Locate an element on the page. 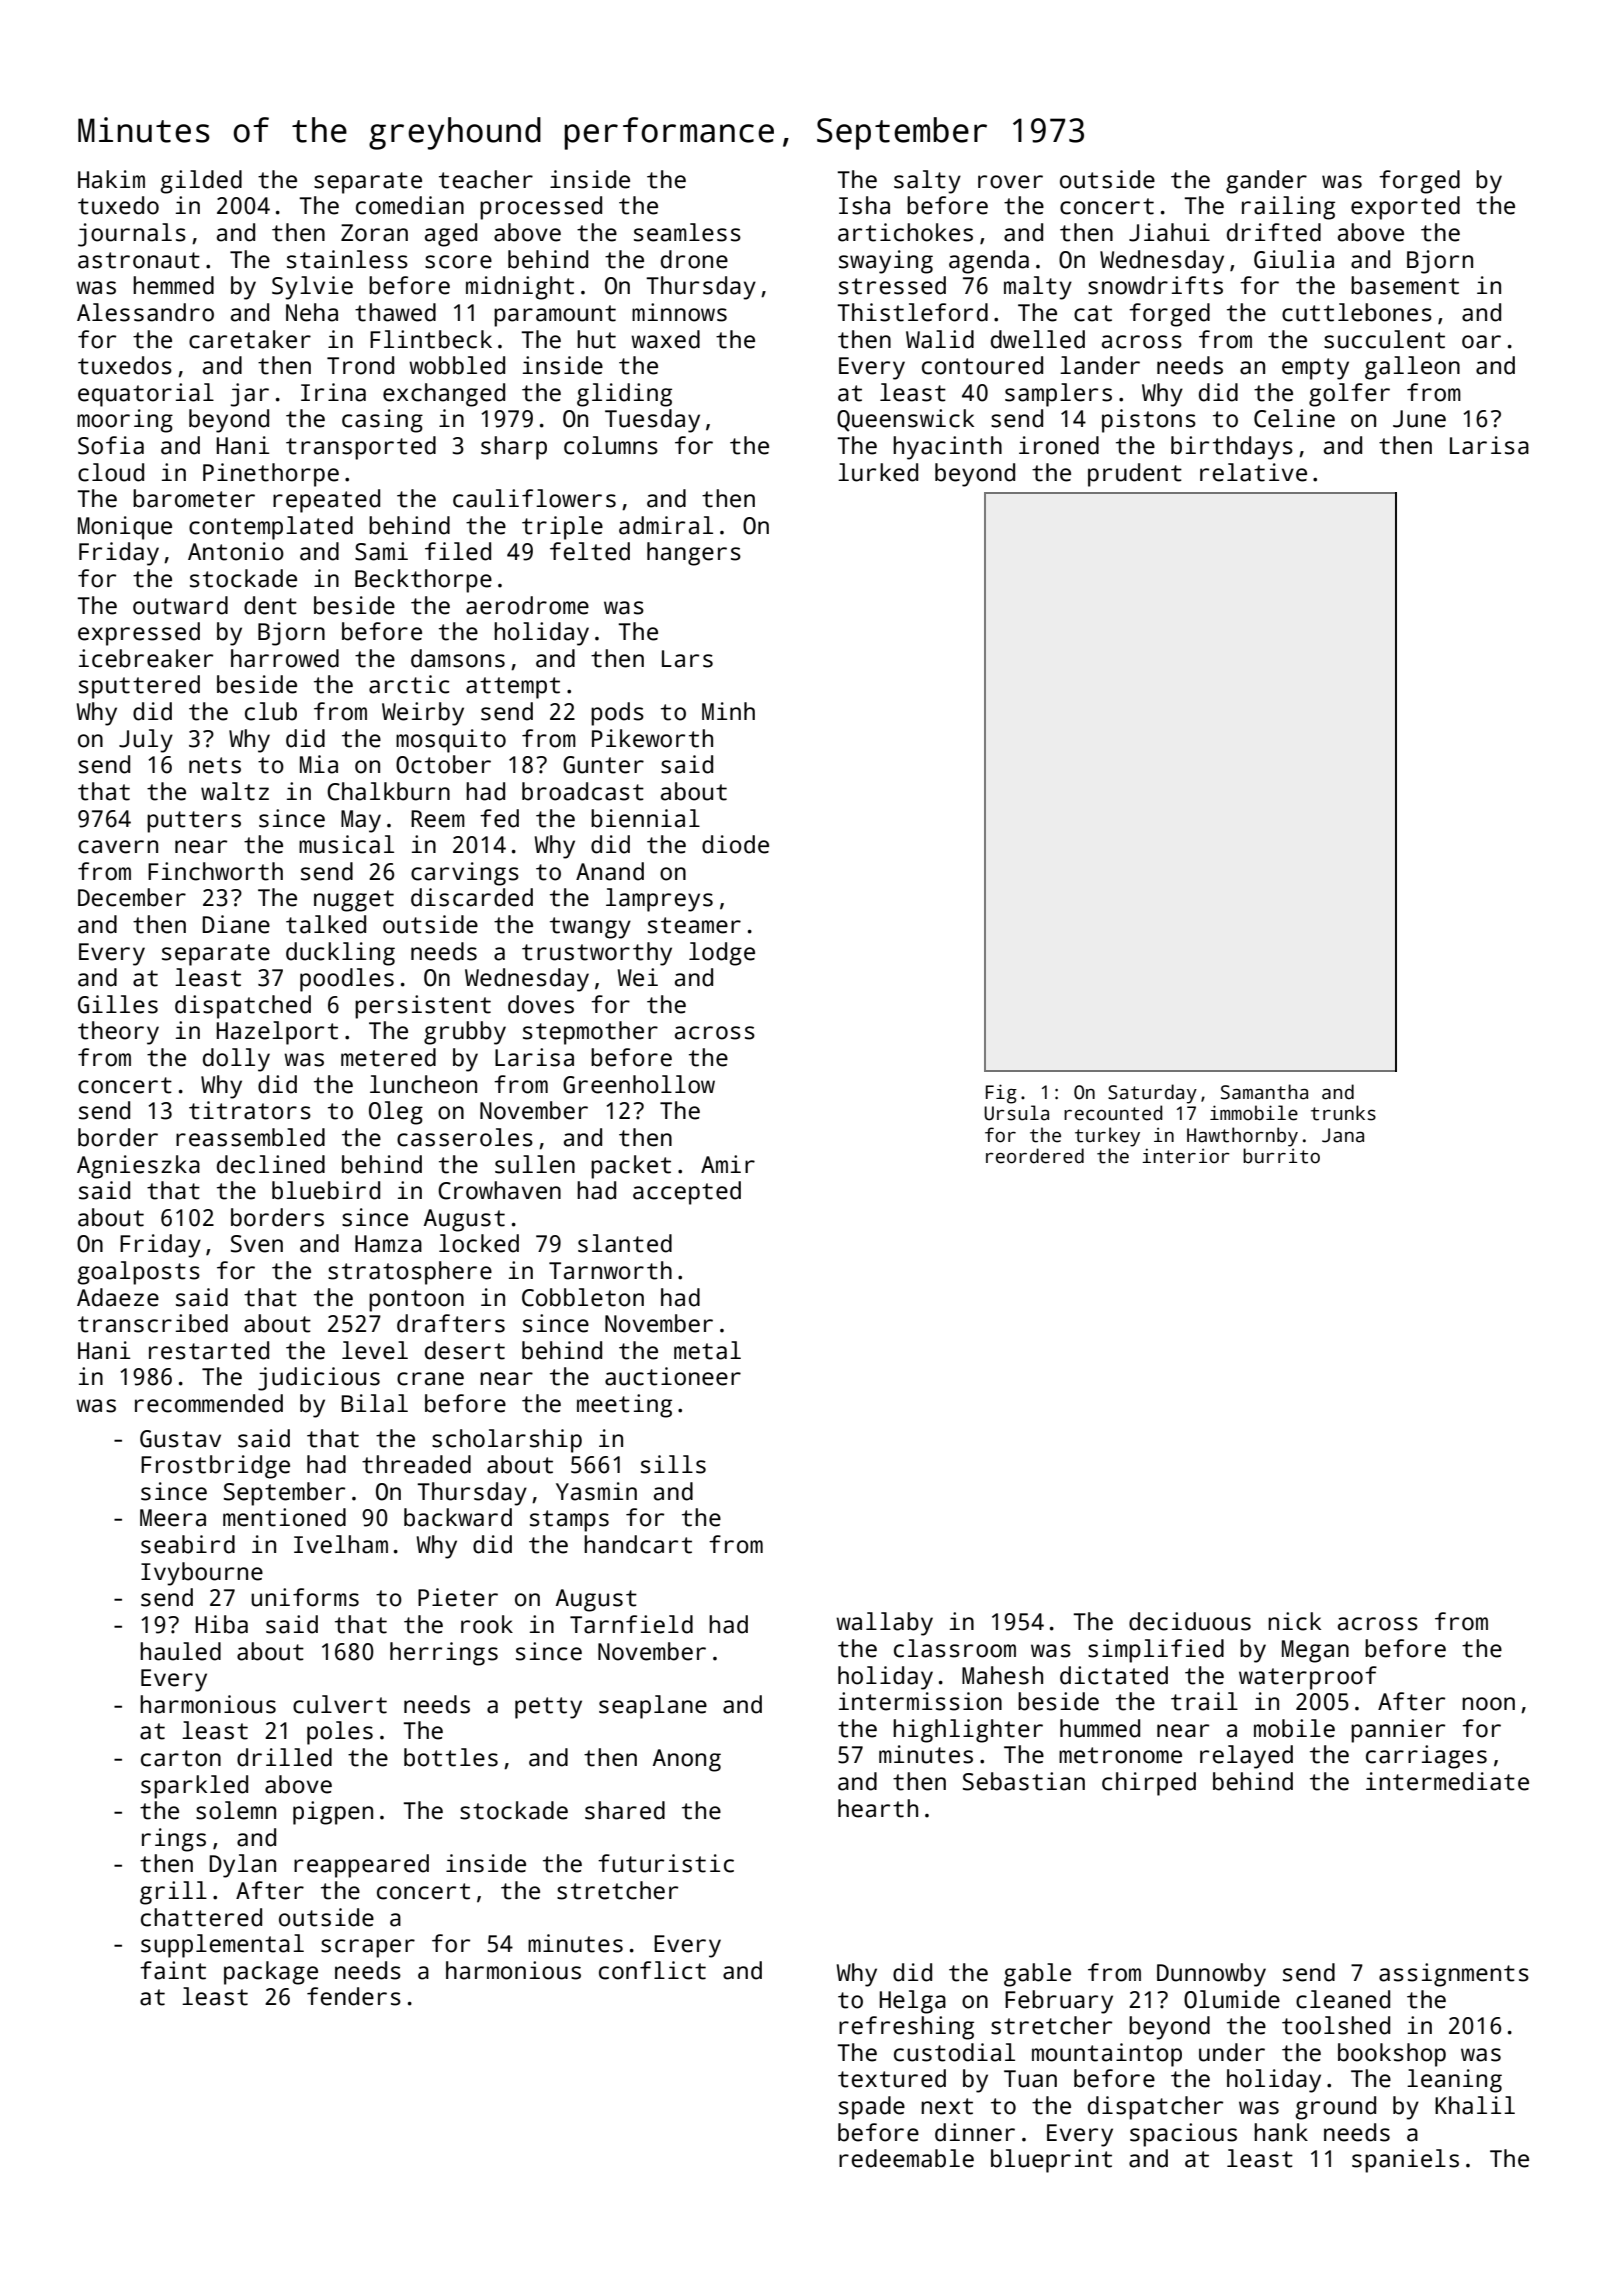 The width and height of the document is (1620, 2292). Yasmin is located at coordinates (596, 1491).
